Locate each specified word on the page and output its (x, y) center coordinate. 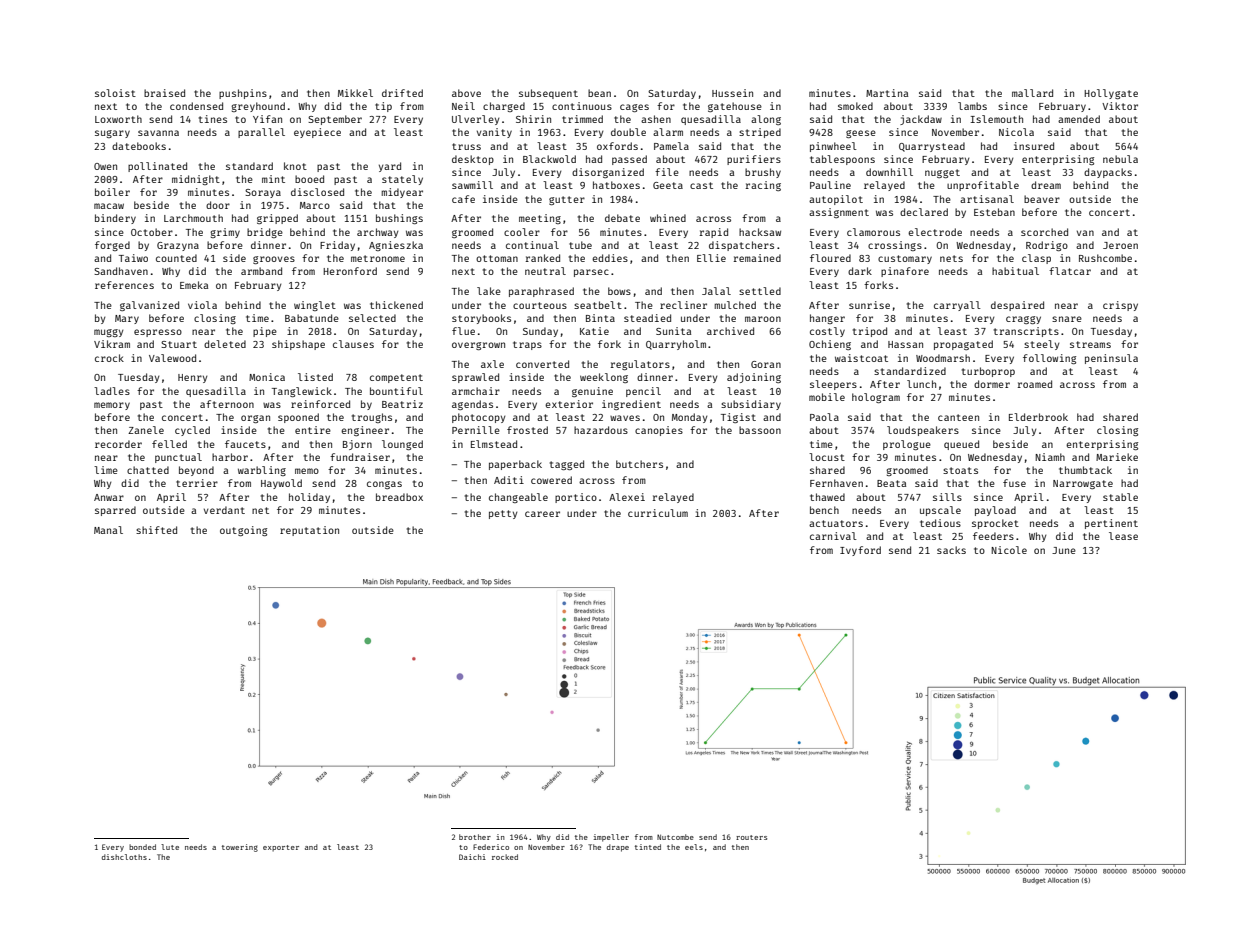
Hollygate (1111, 94)
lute (170, 847)
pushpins (243, 94)
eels (694, 847)
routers (751, 837)
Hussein (732, 93)
